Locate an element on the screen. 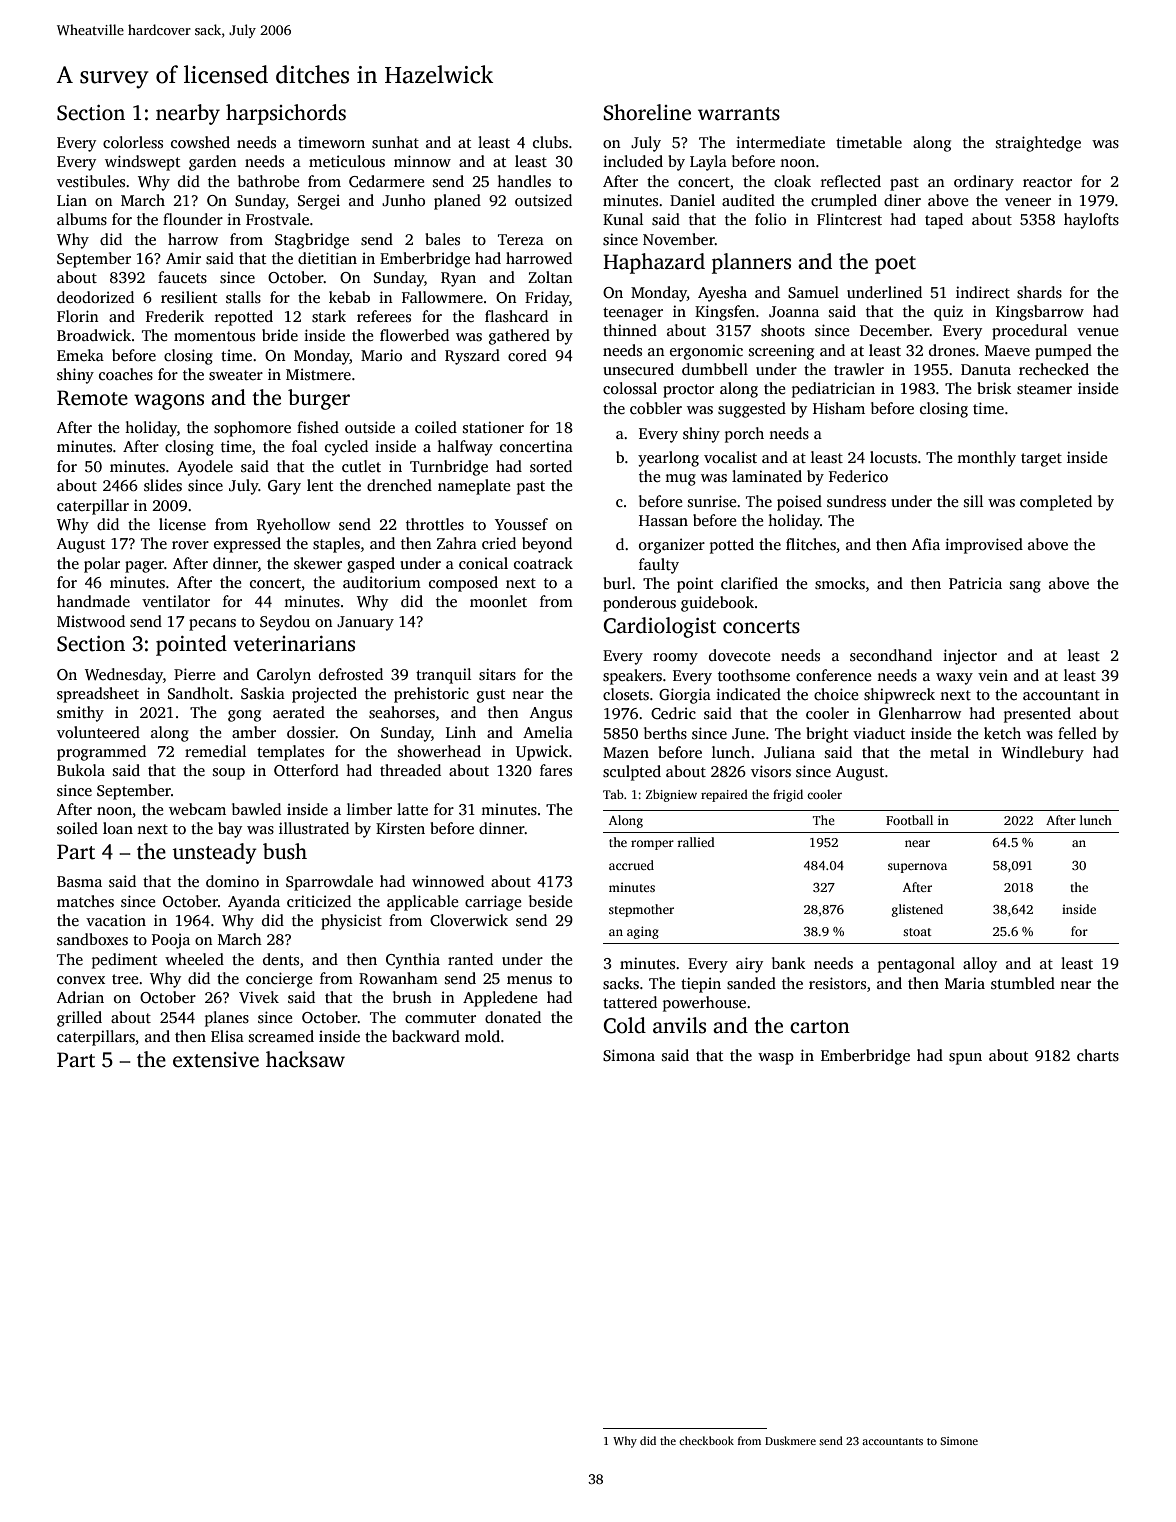 This screenshot has width=1176, height=1522. straightedge is located at coordinates (1038, 144).
